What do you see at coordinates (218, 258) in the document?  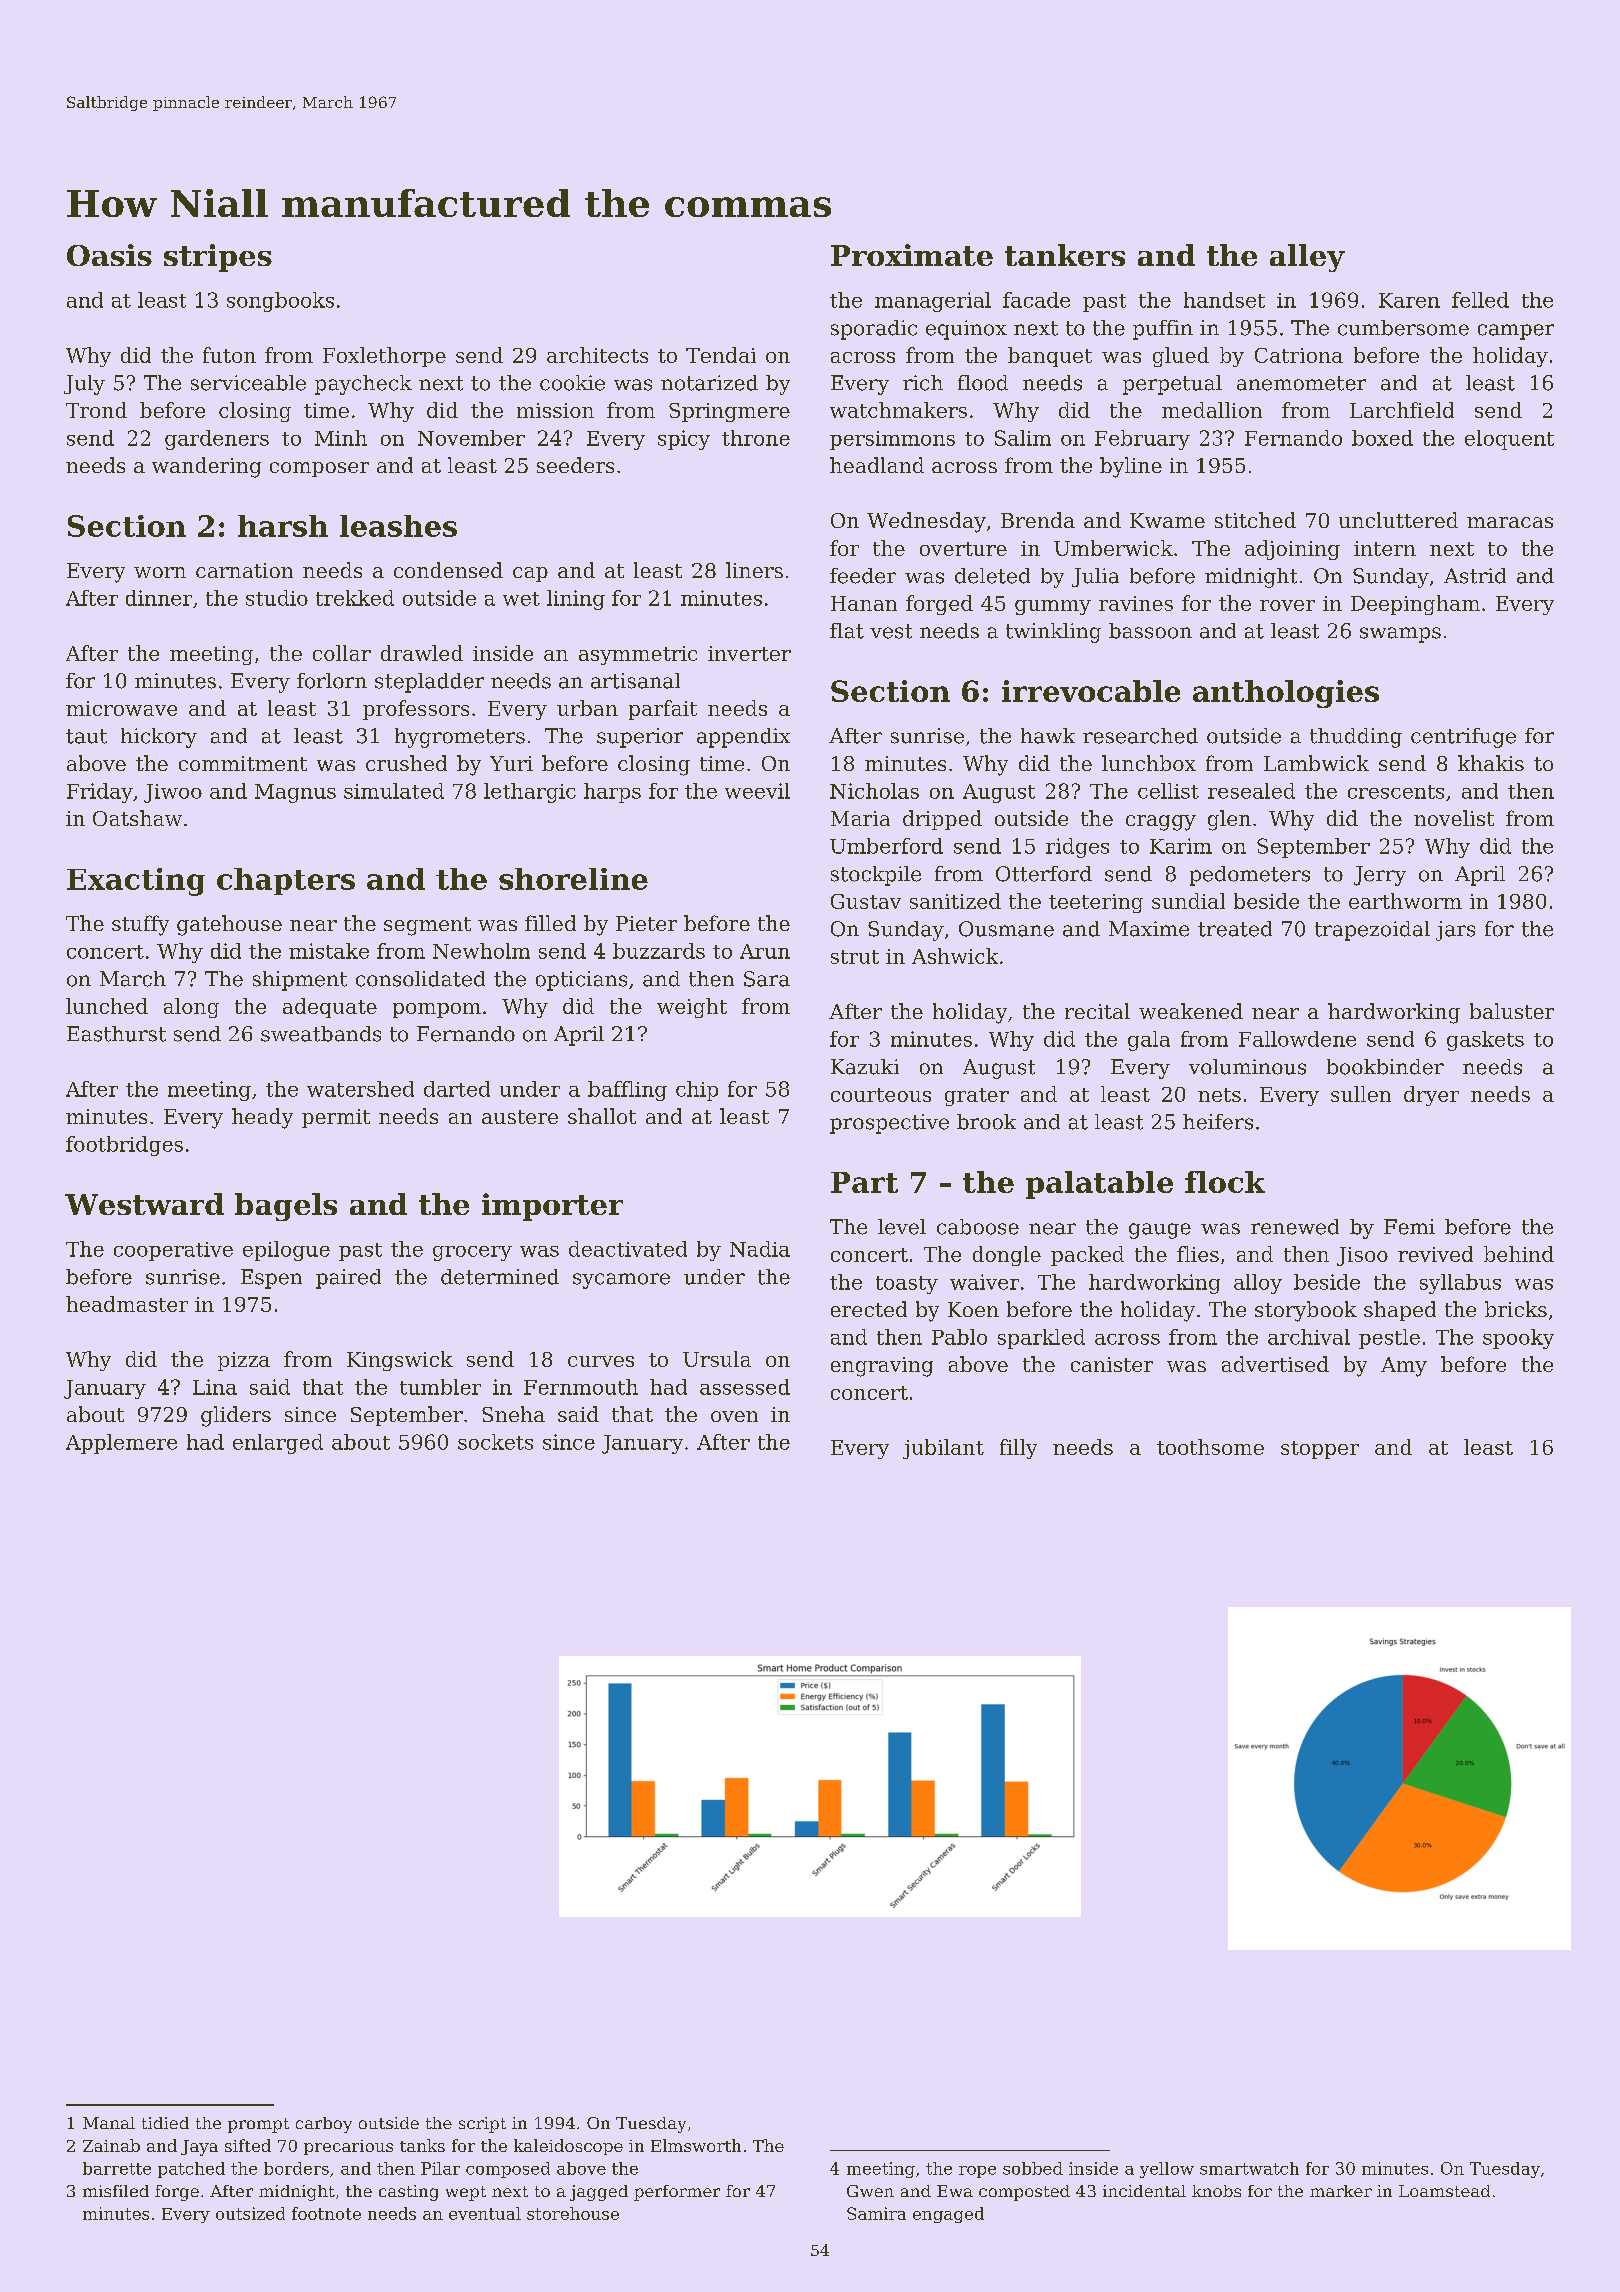 I see `stripes` at bounding box center [218, 258].
